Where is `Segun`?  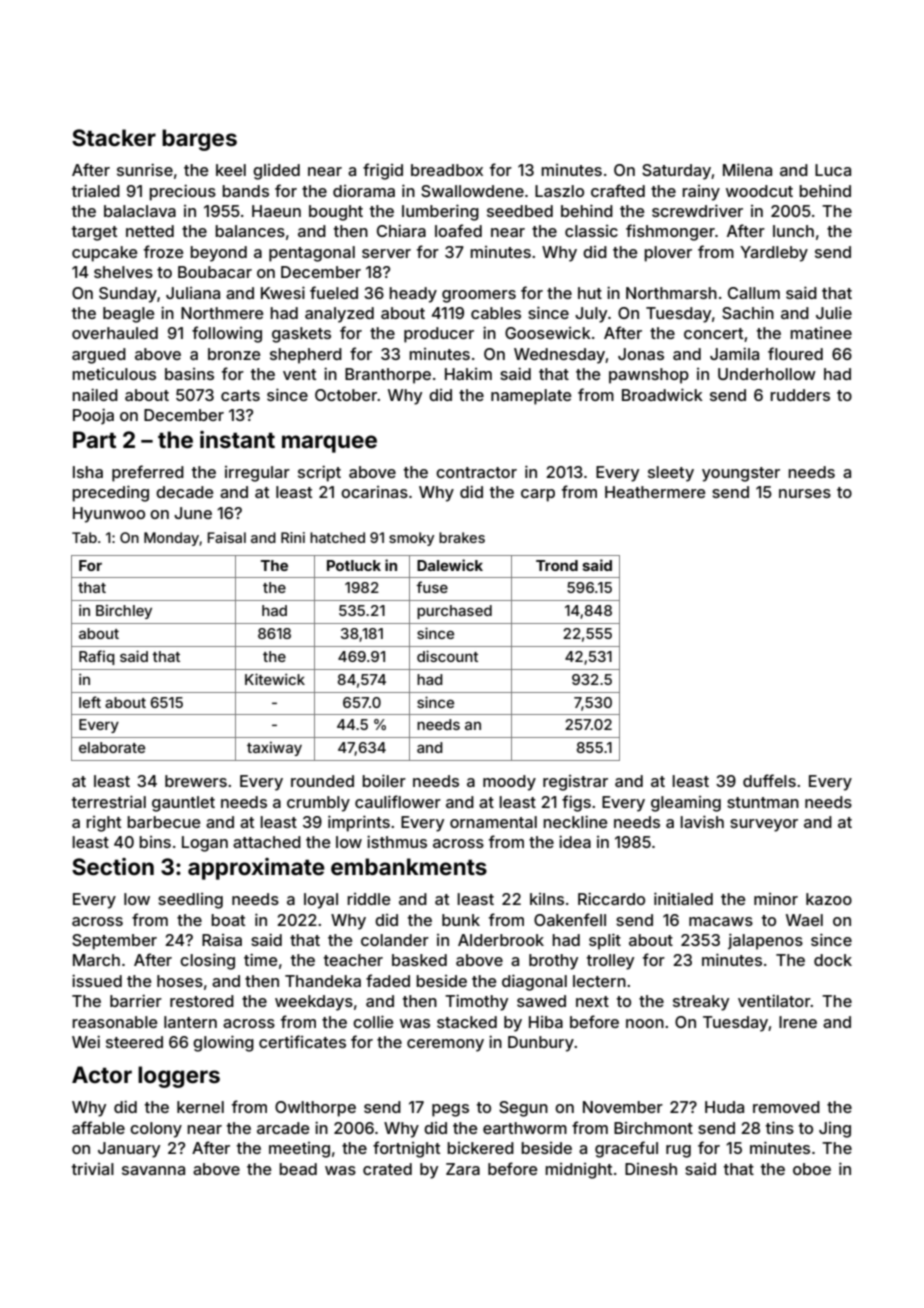
Segun is located at coordinates (523, 1109).
